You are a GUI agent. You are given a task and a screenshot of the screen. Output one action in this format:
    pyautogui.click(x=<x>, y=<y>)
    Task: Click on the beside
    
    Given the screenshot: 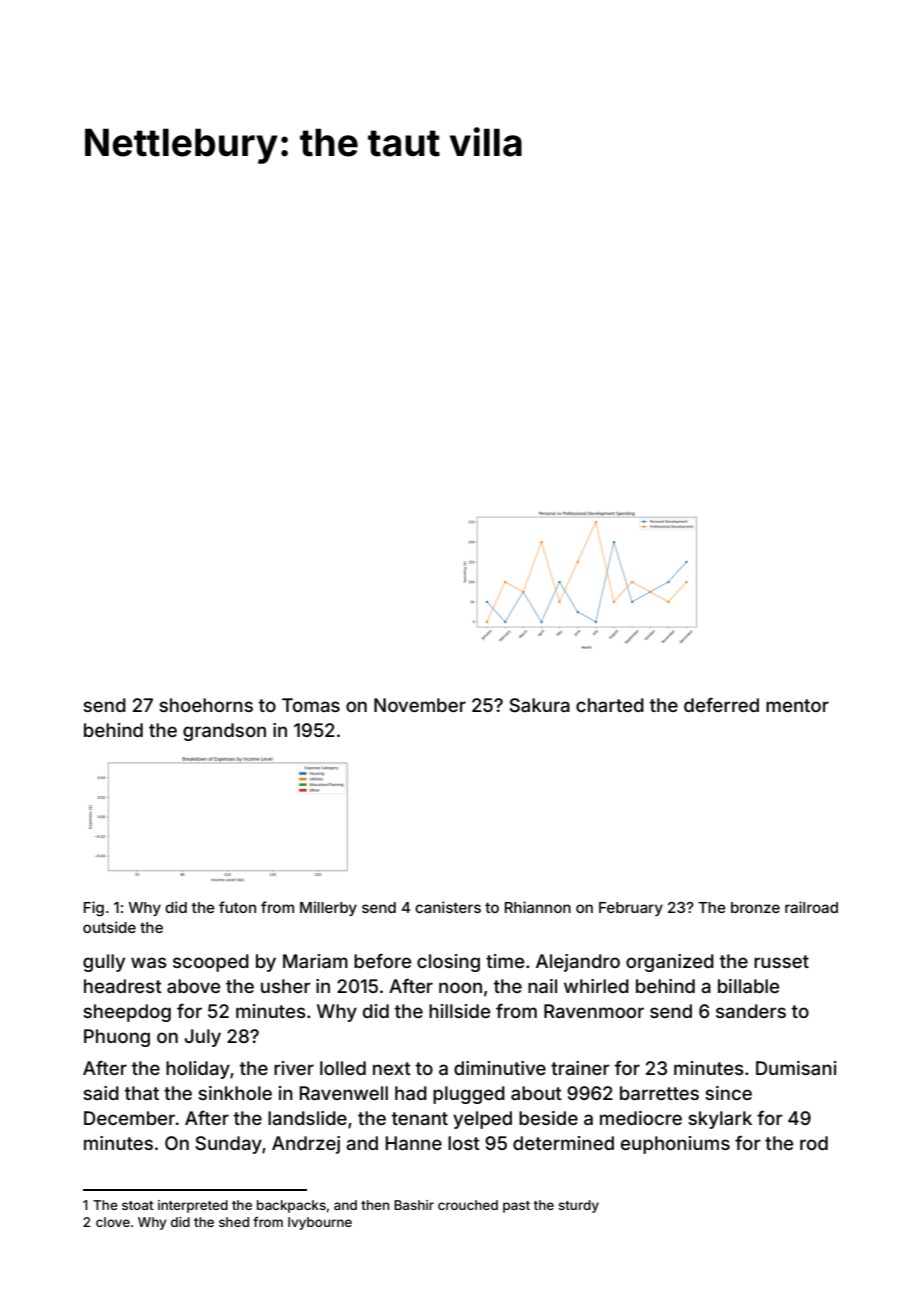 What is the action you would take?
    pyautogui.click(x=548, y=1118)
